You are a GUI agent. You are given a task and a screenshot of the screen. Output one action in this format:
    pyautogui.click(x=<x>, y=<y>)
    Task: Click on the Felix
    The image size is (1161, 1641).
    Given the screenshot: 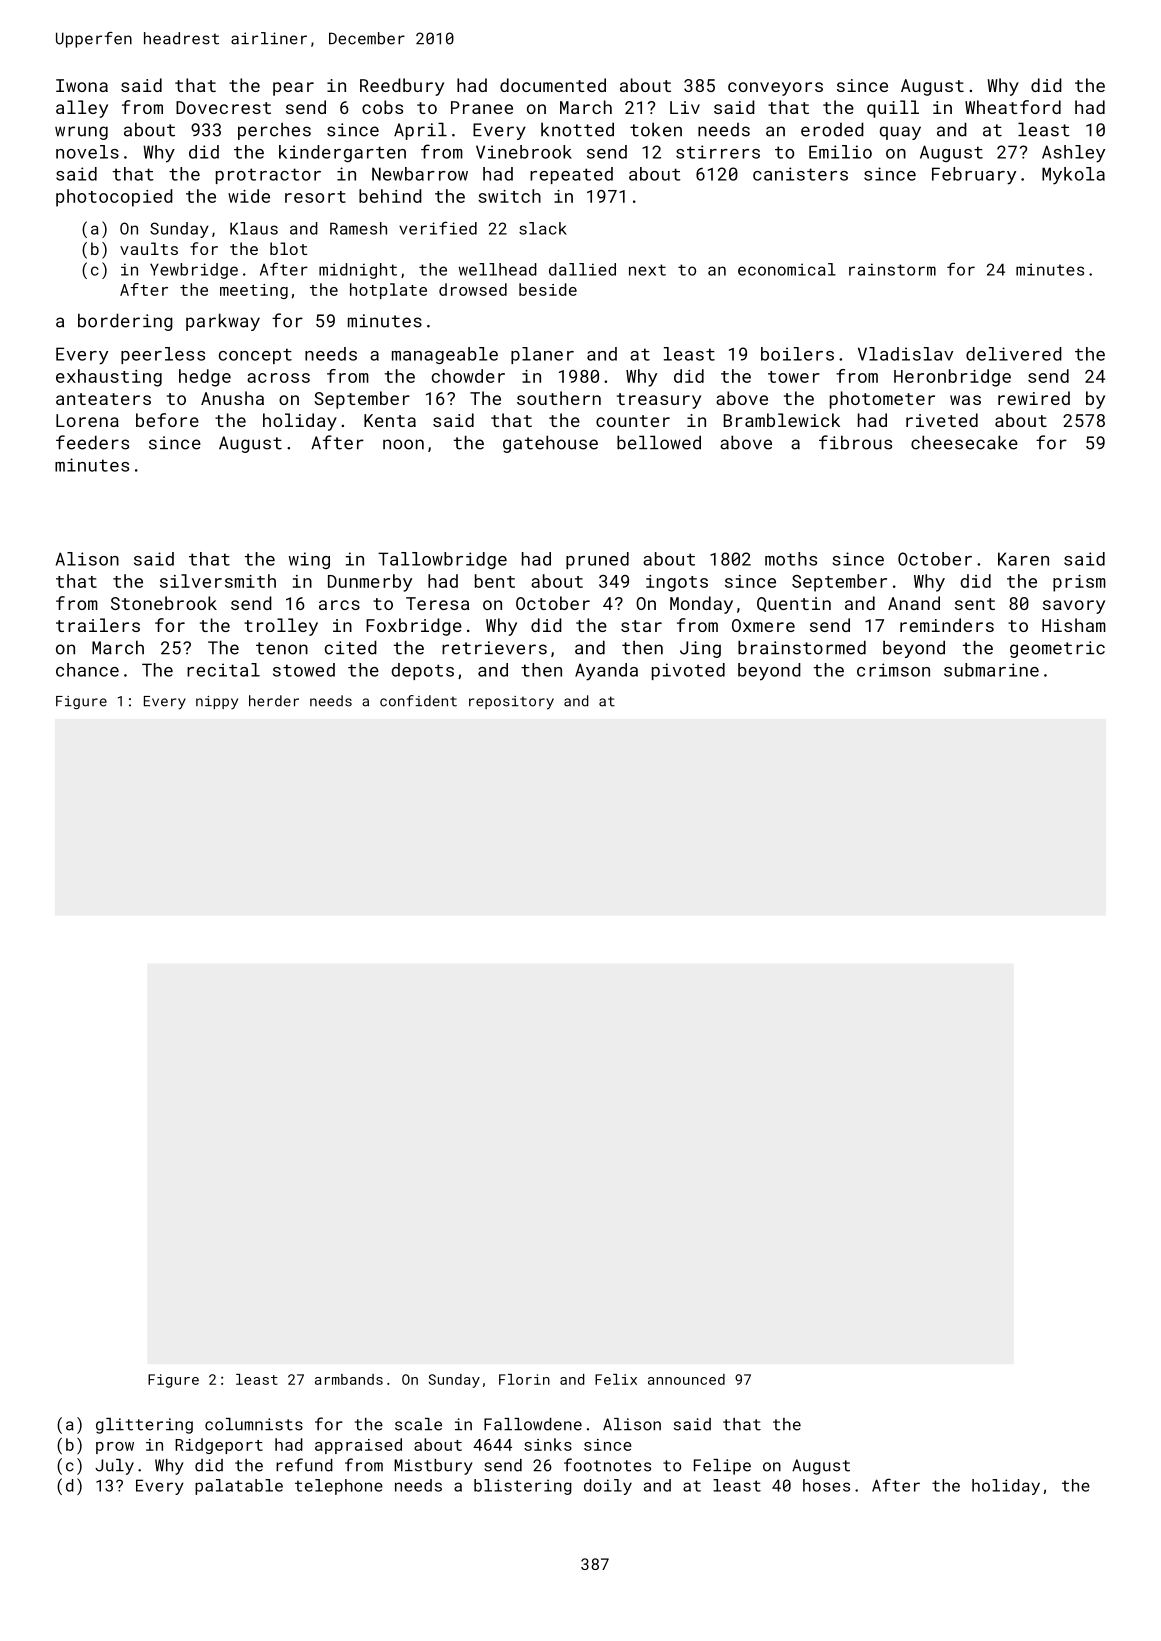 What is the action you would take?
    pyautogui.click(x=616, y=1379)
